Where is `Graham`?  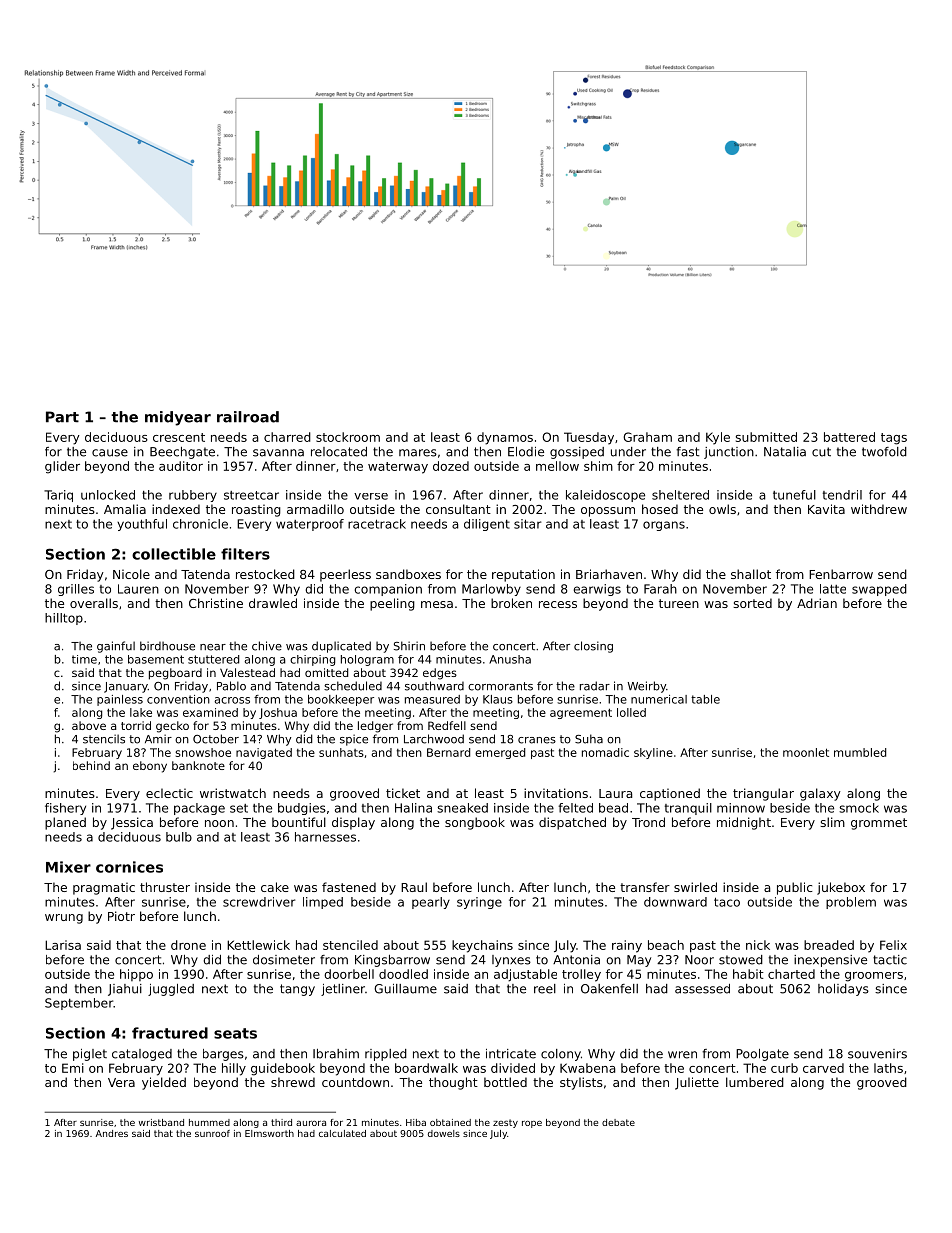 Graham is located at coordinates (647, 437).
